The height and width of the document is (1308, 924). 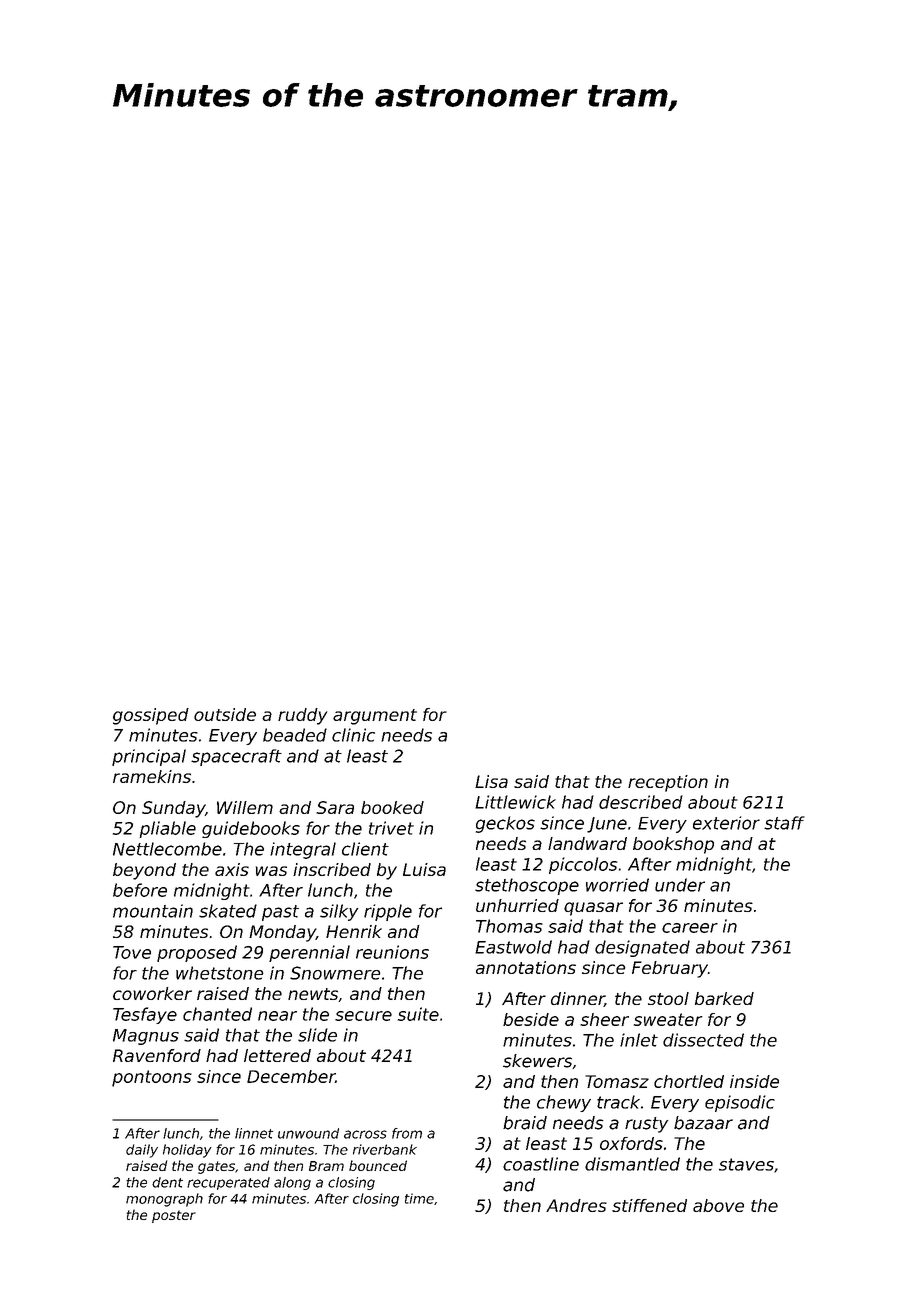 What do you see at coordinates (251, 829) in the document?
I see `guidebooks` at bounding box center [251, 829].
